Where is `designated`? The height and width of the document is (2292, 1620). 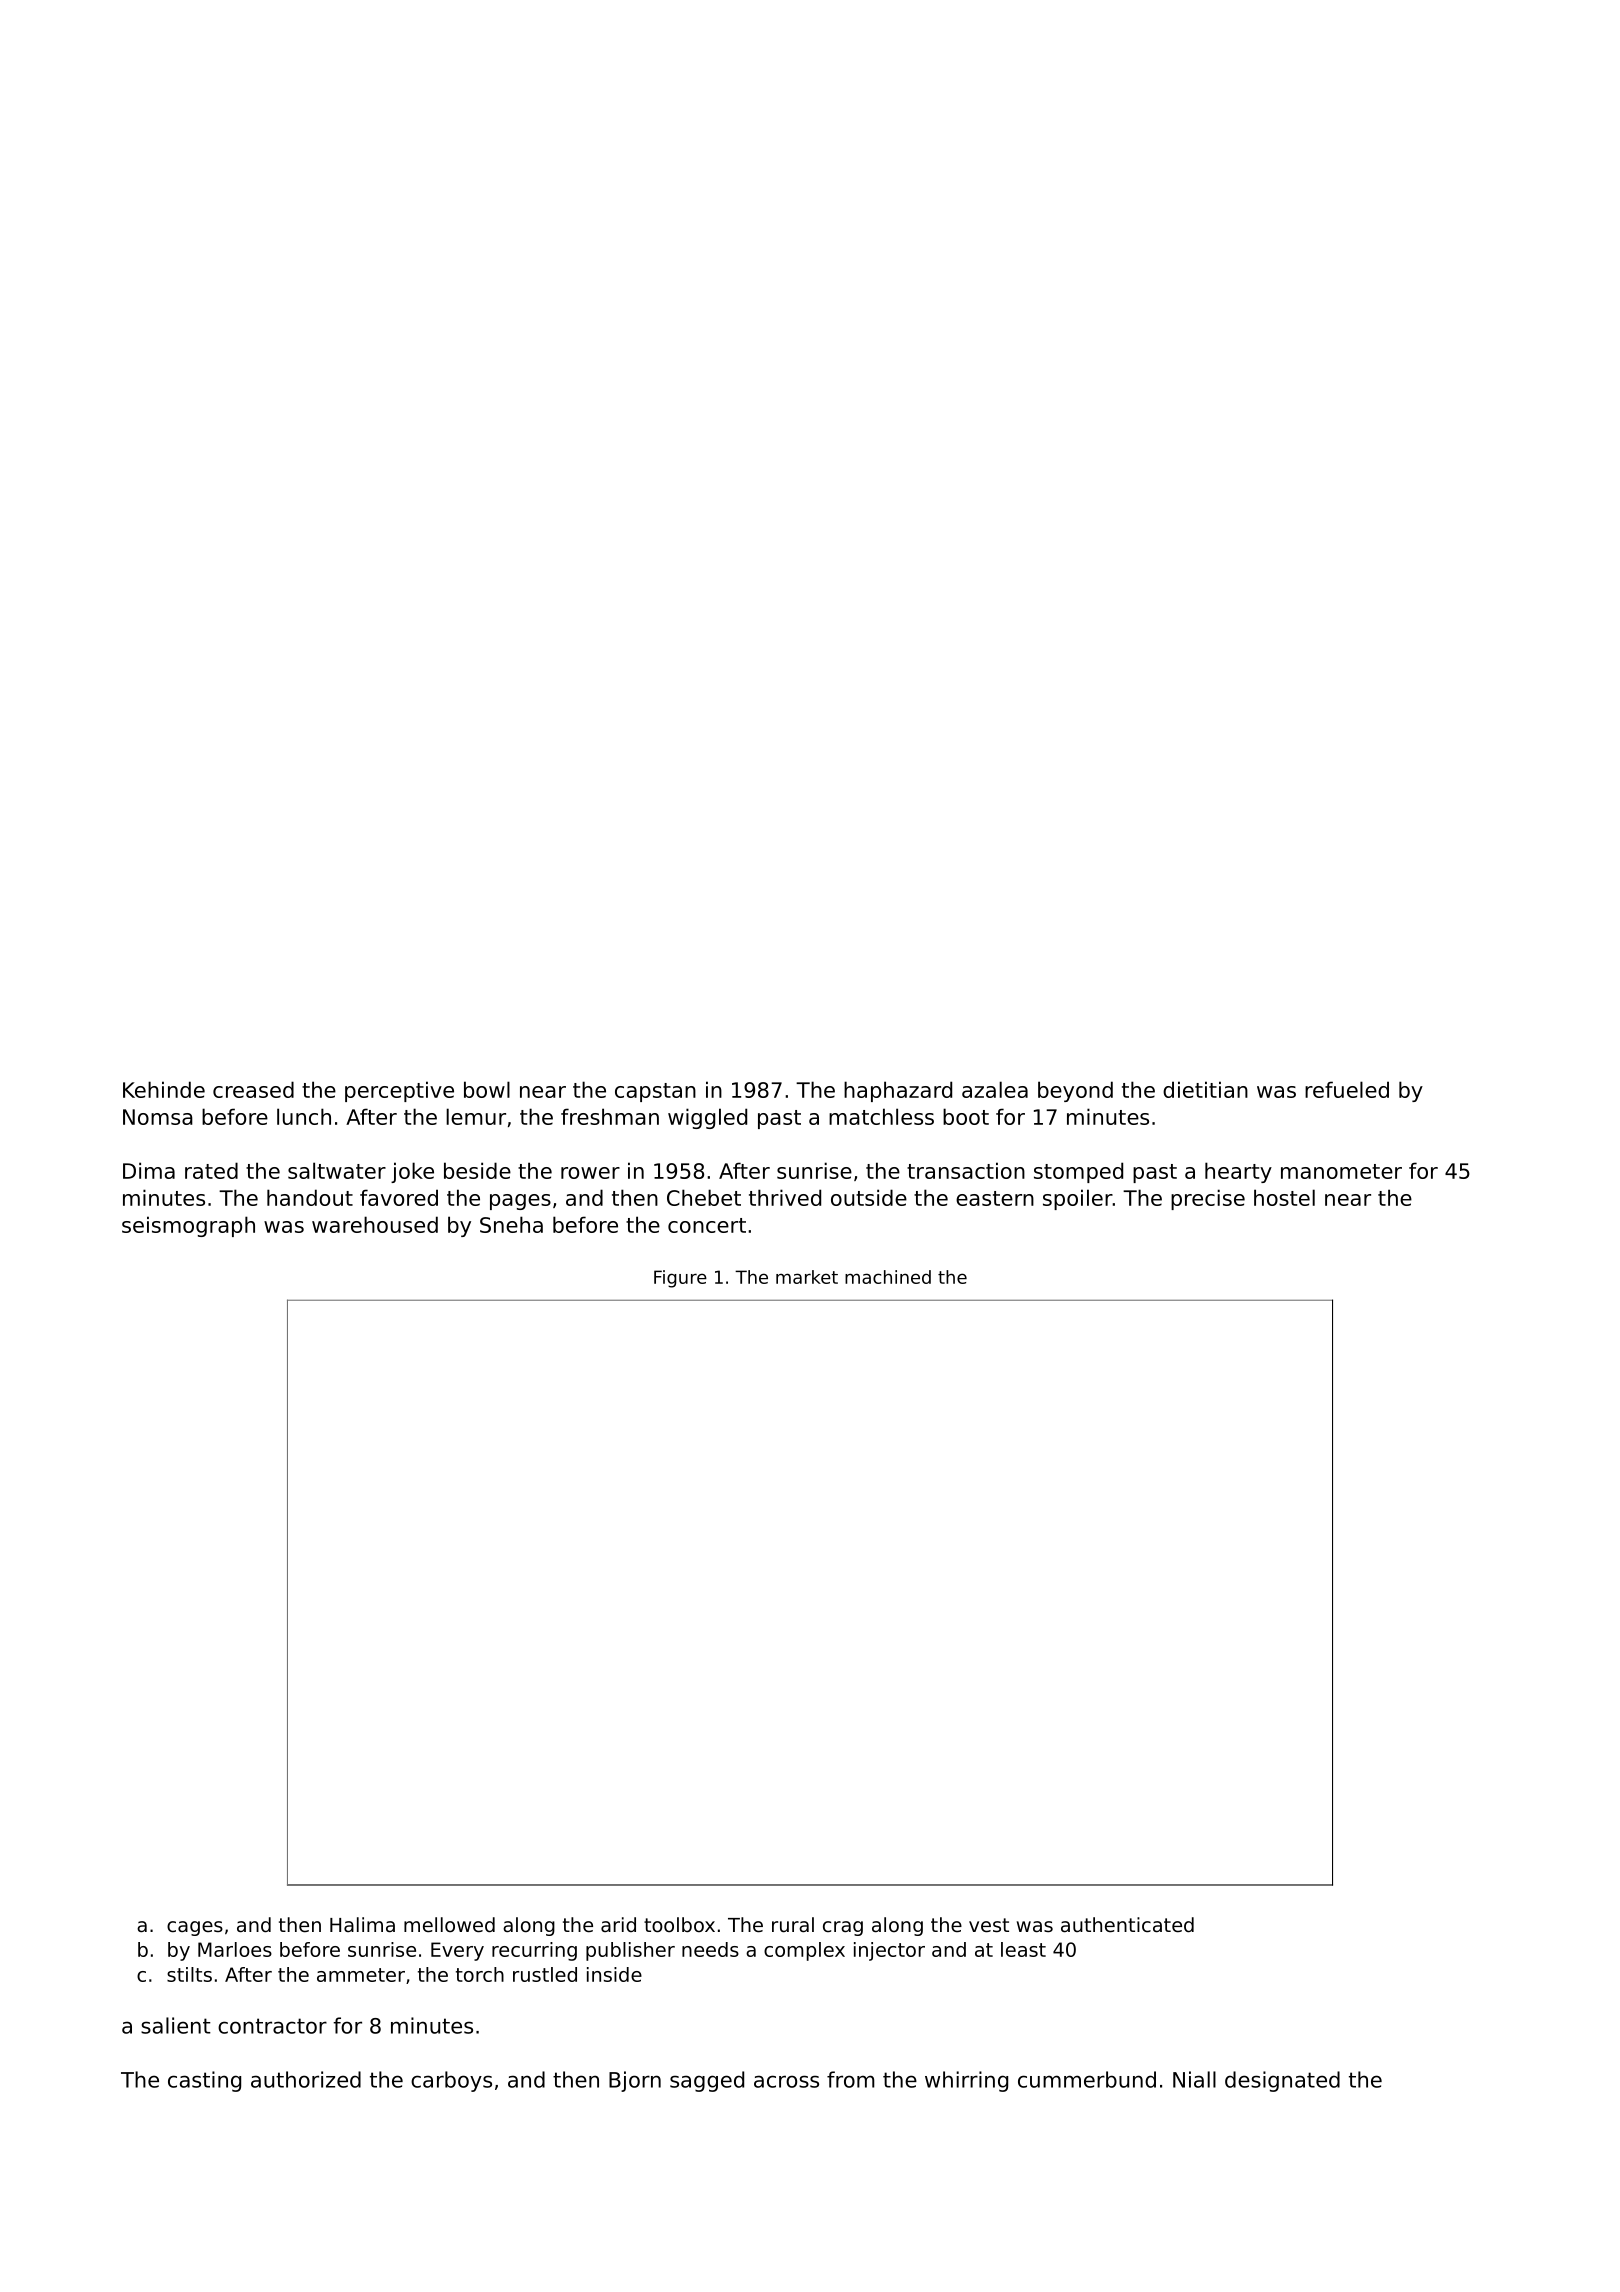
designated is located at coordinates (1282, 2081).
